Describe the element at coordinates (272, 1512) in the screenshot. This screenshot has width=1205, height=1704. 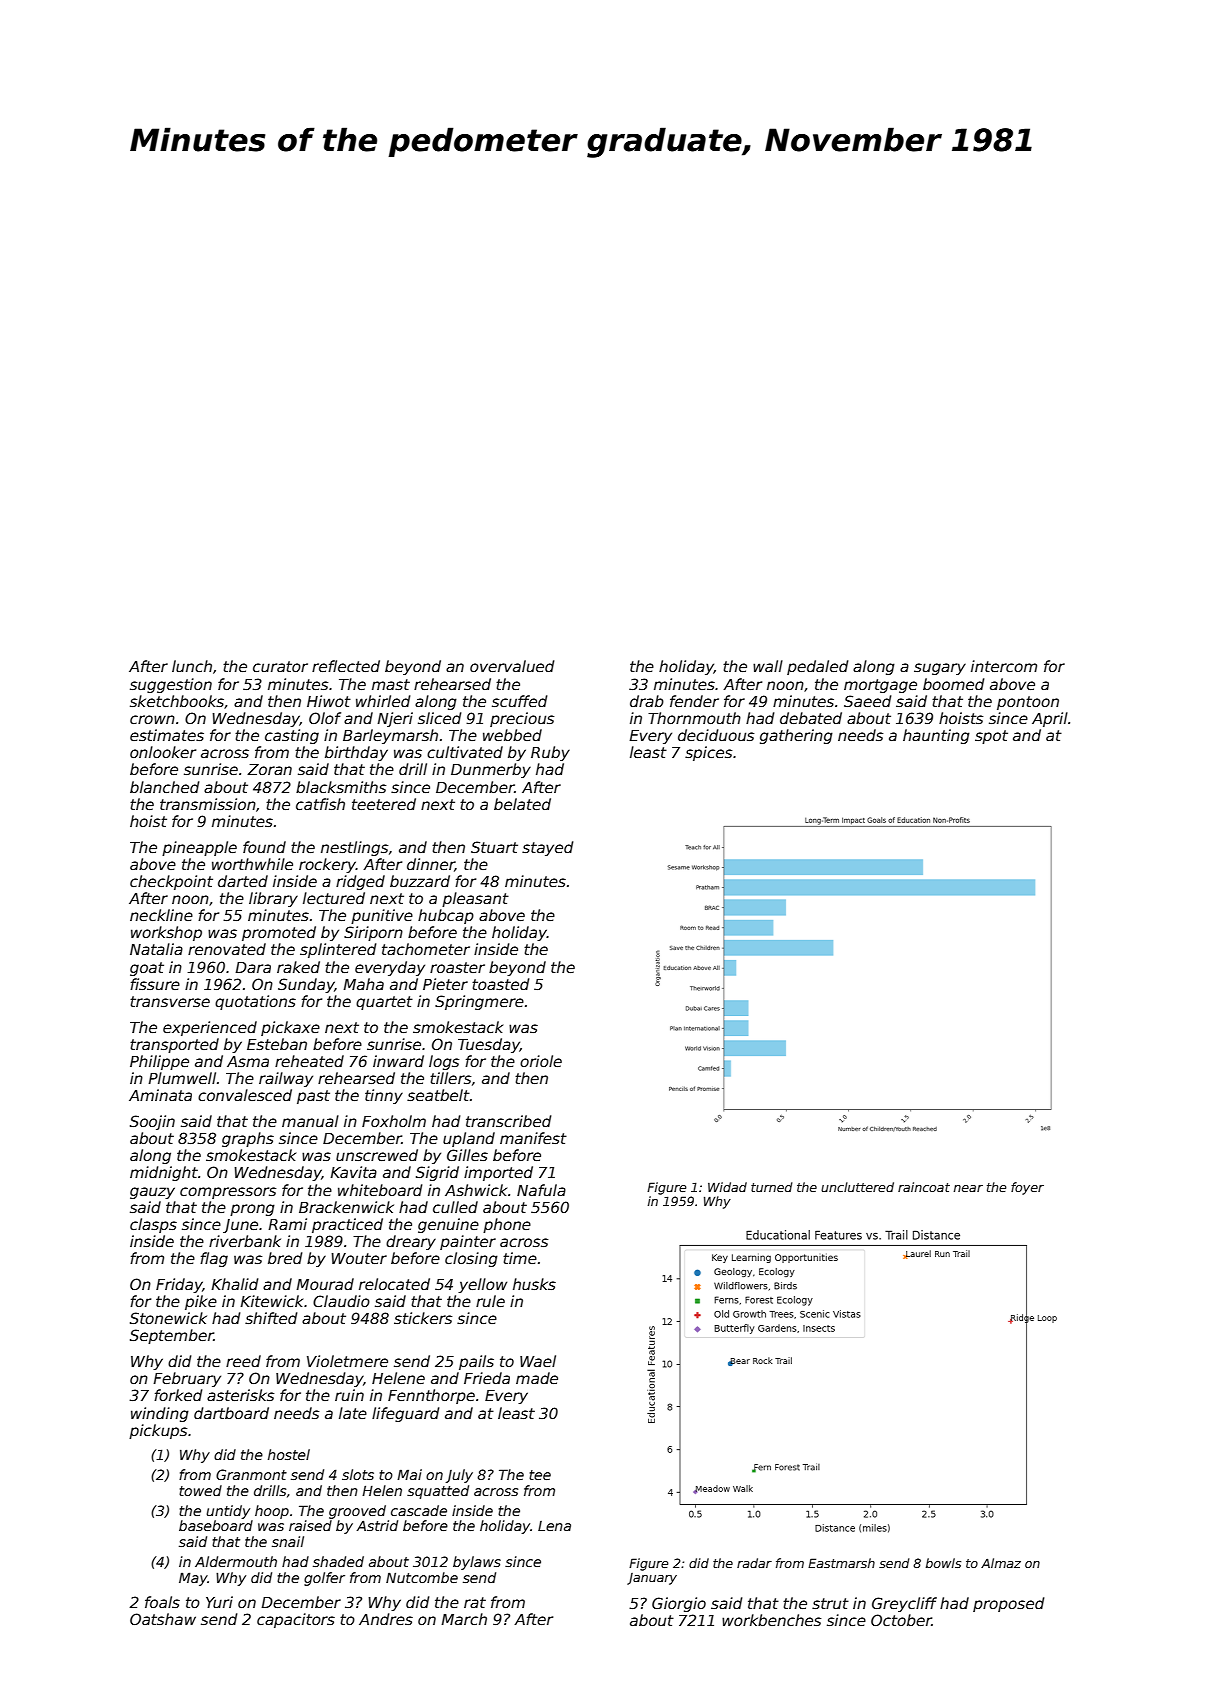
I see `hoop` at that location.
